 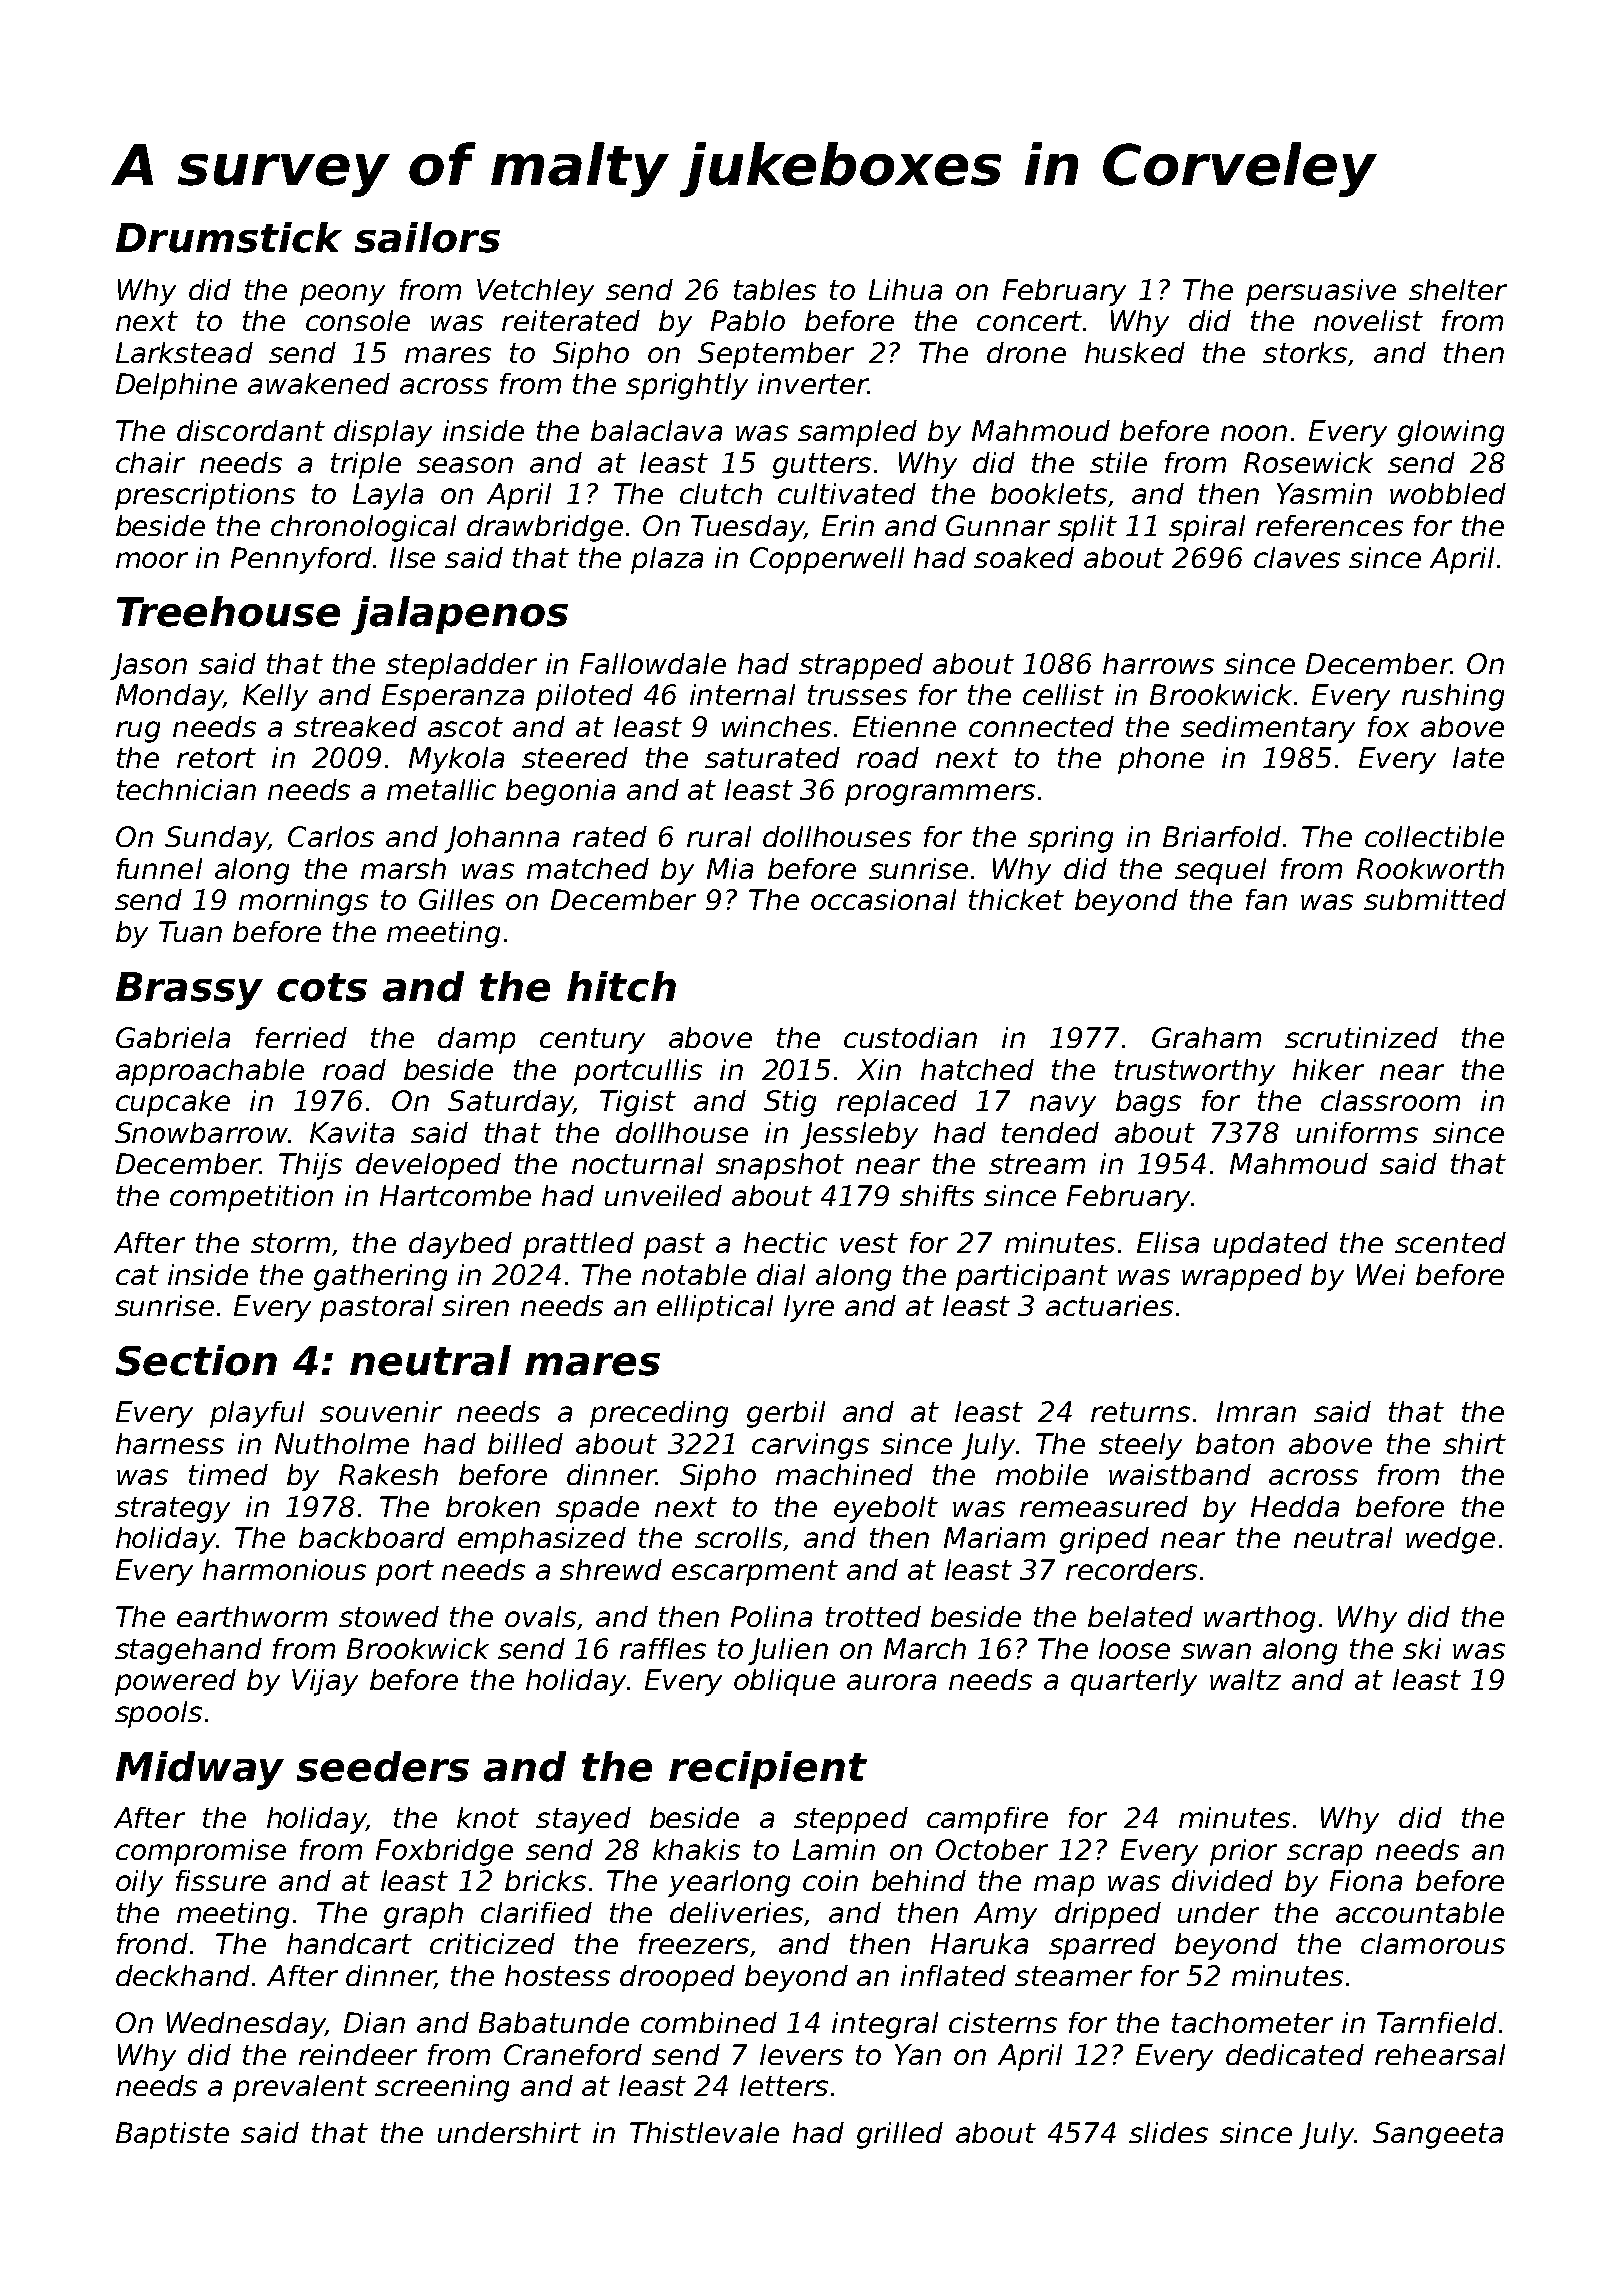 I want to click on plaza, so click(x=667, y=560).
